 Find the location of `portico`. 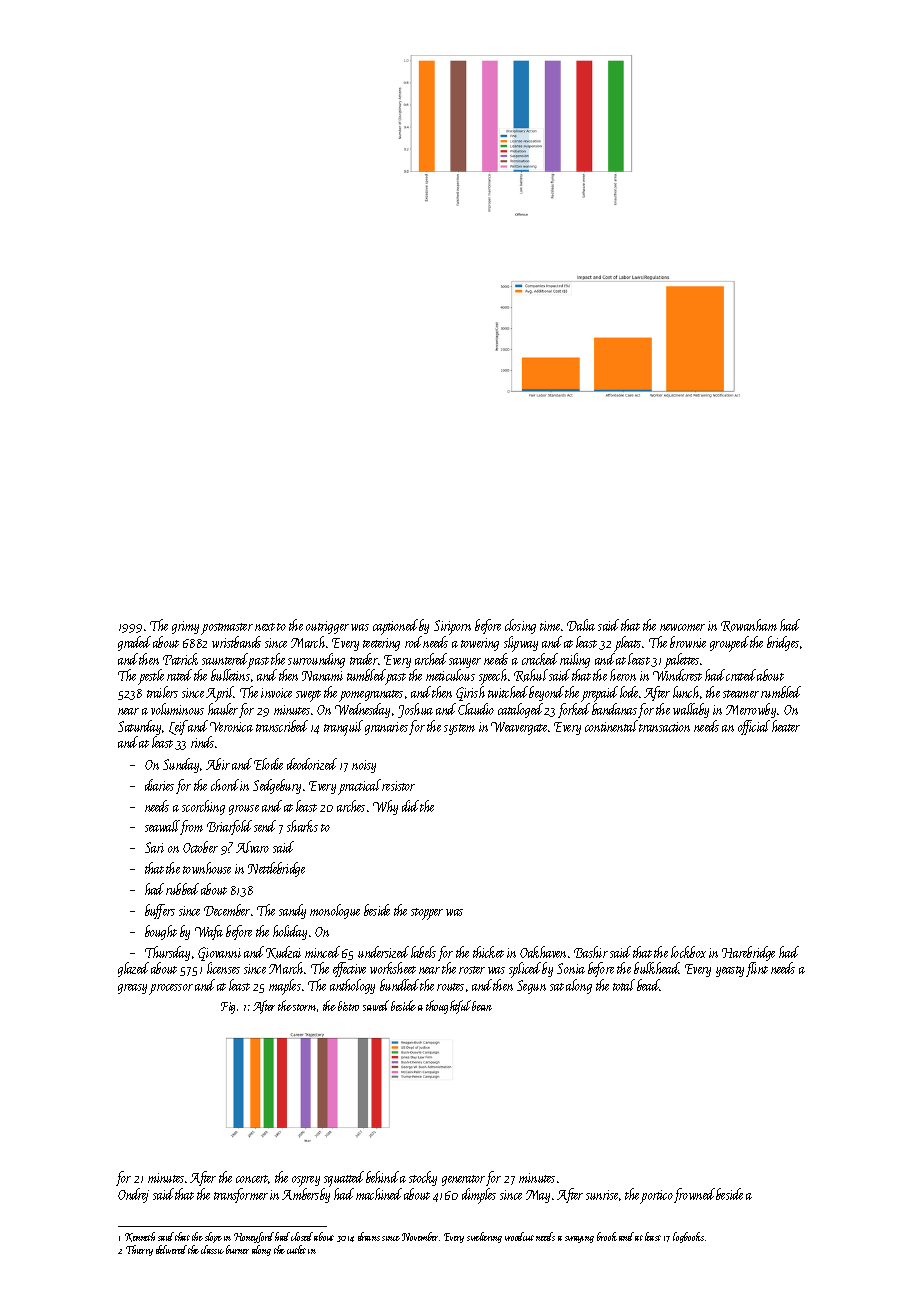

portico is located at coordinates (657, 1196).
